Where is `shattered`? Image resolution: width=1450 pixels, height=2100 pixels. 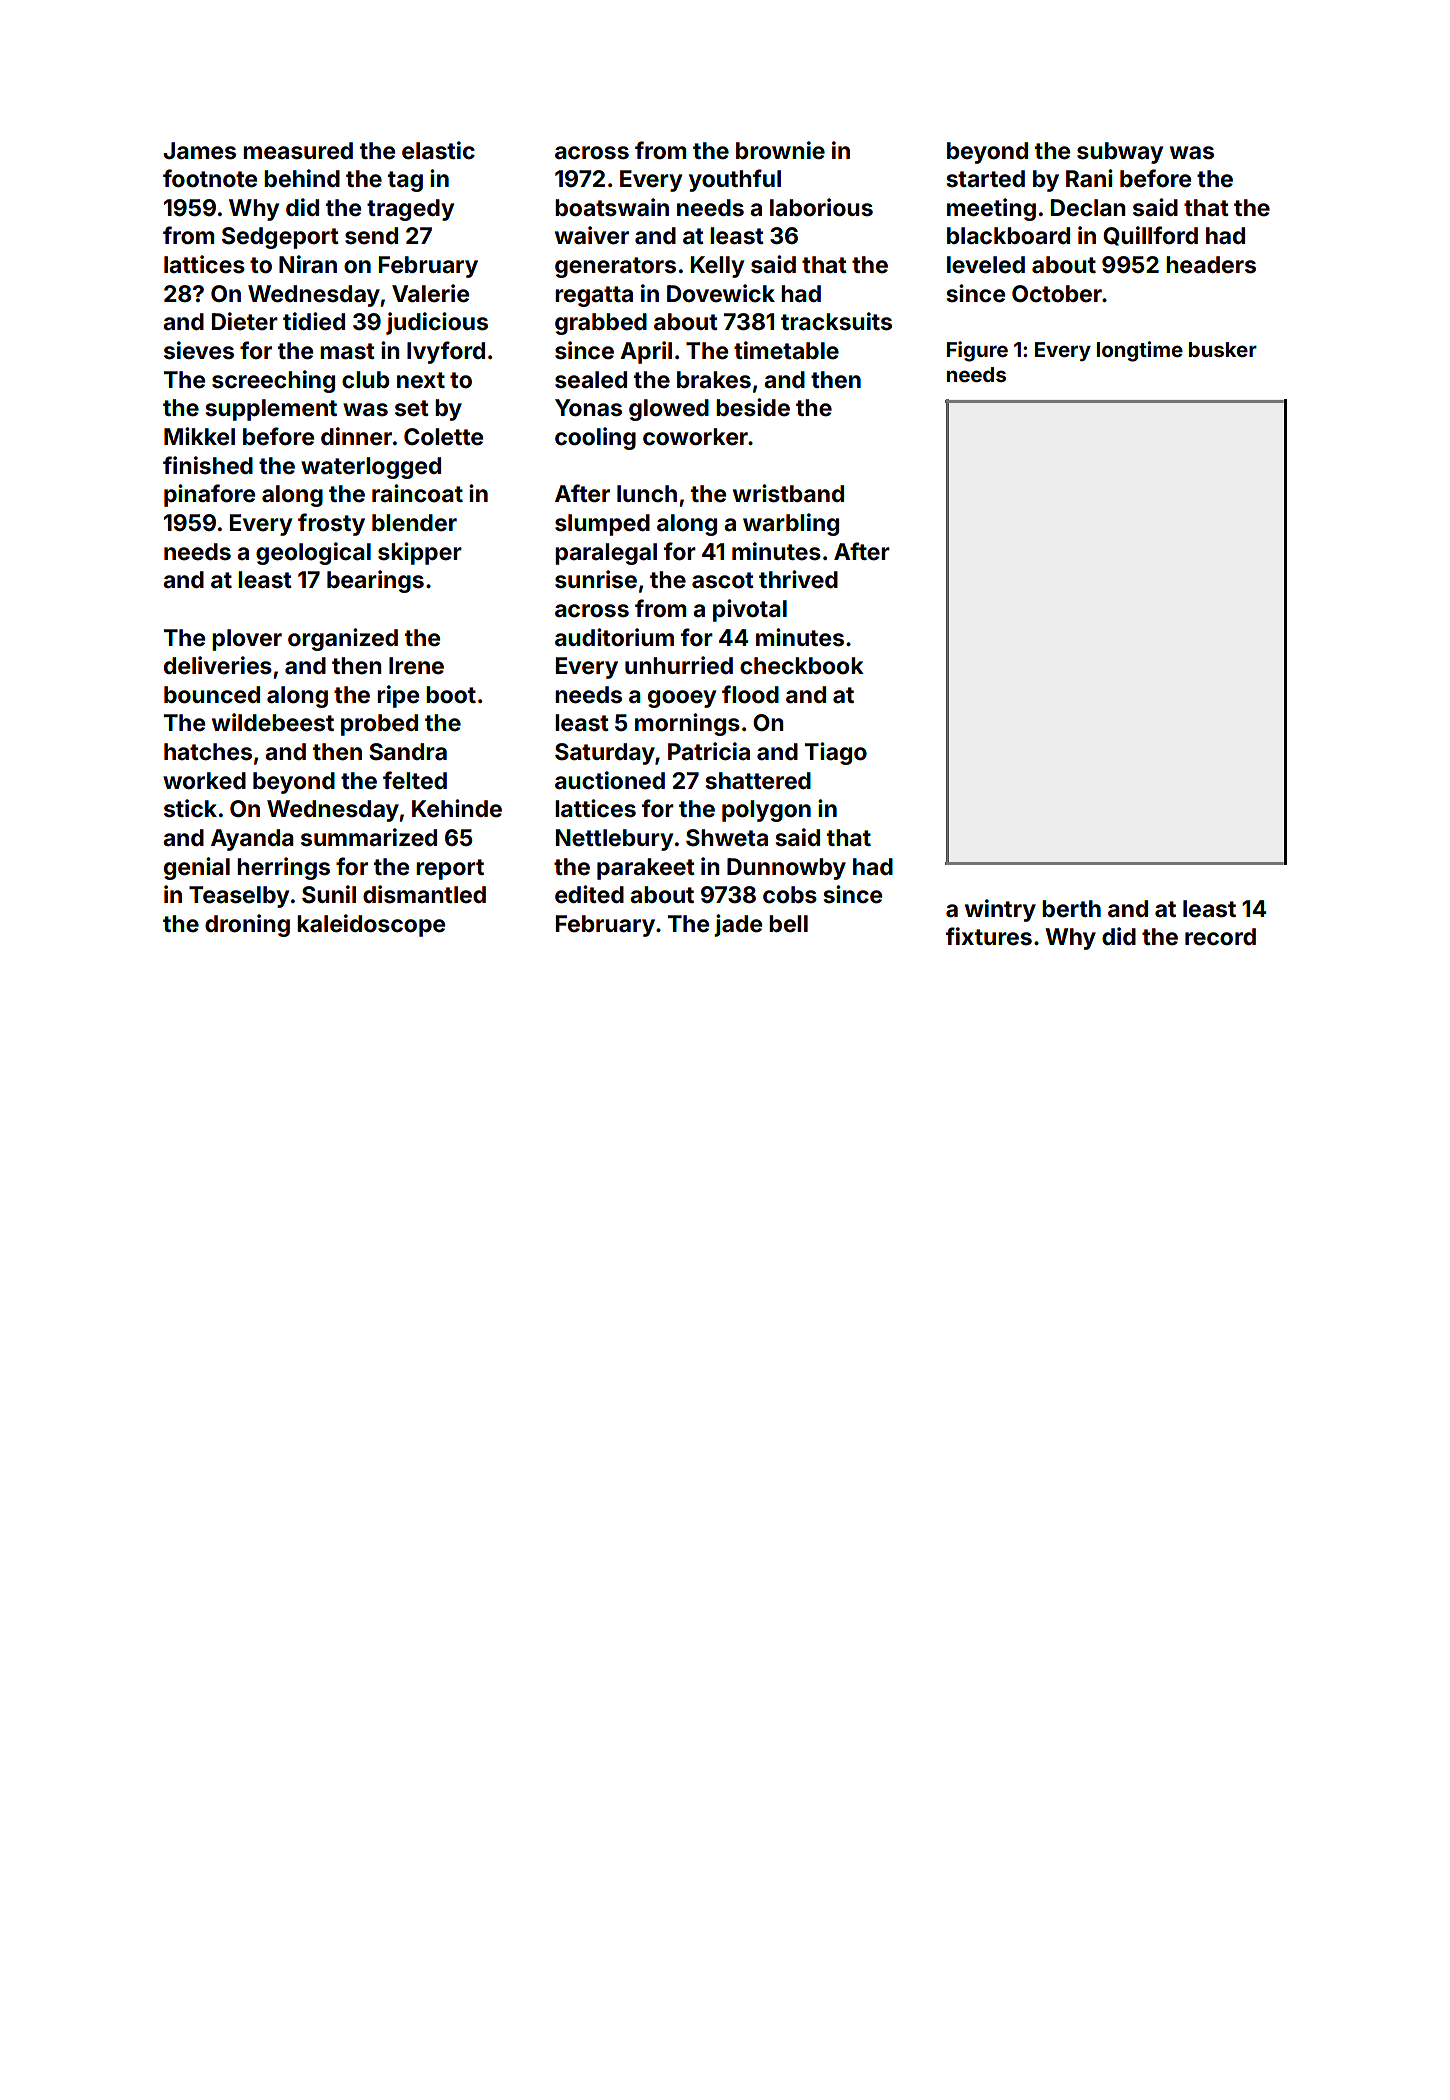
shattered is located at coordinates (758, 781).
